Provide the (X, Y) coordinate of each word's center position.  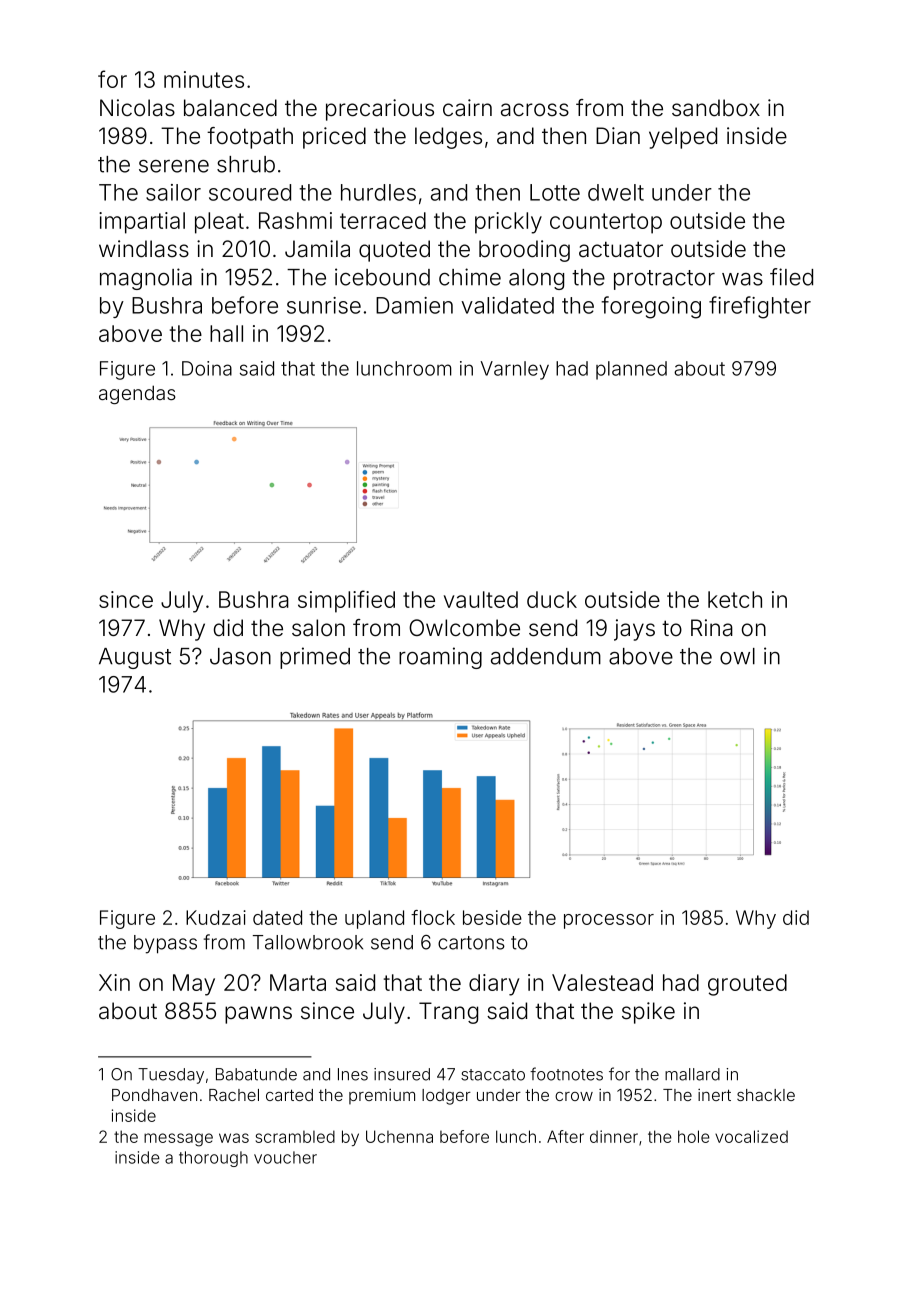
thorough (213, 1159)
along (536, 279)
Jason (240, 656)
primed (315, 658)
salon (318, 628)
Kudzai (216, 917)
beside (492, 917)
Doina (207, 368)
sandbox (716, 108)
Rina (712, 628)
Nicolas (137, 108)
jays (634, 630)
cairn (467, 108)
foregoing (651, 307)
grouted (747, 985)
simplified (346, 601)
